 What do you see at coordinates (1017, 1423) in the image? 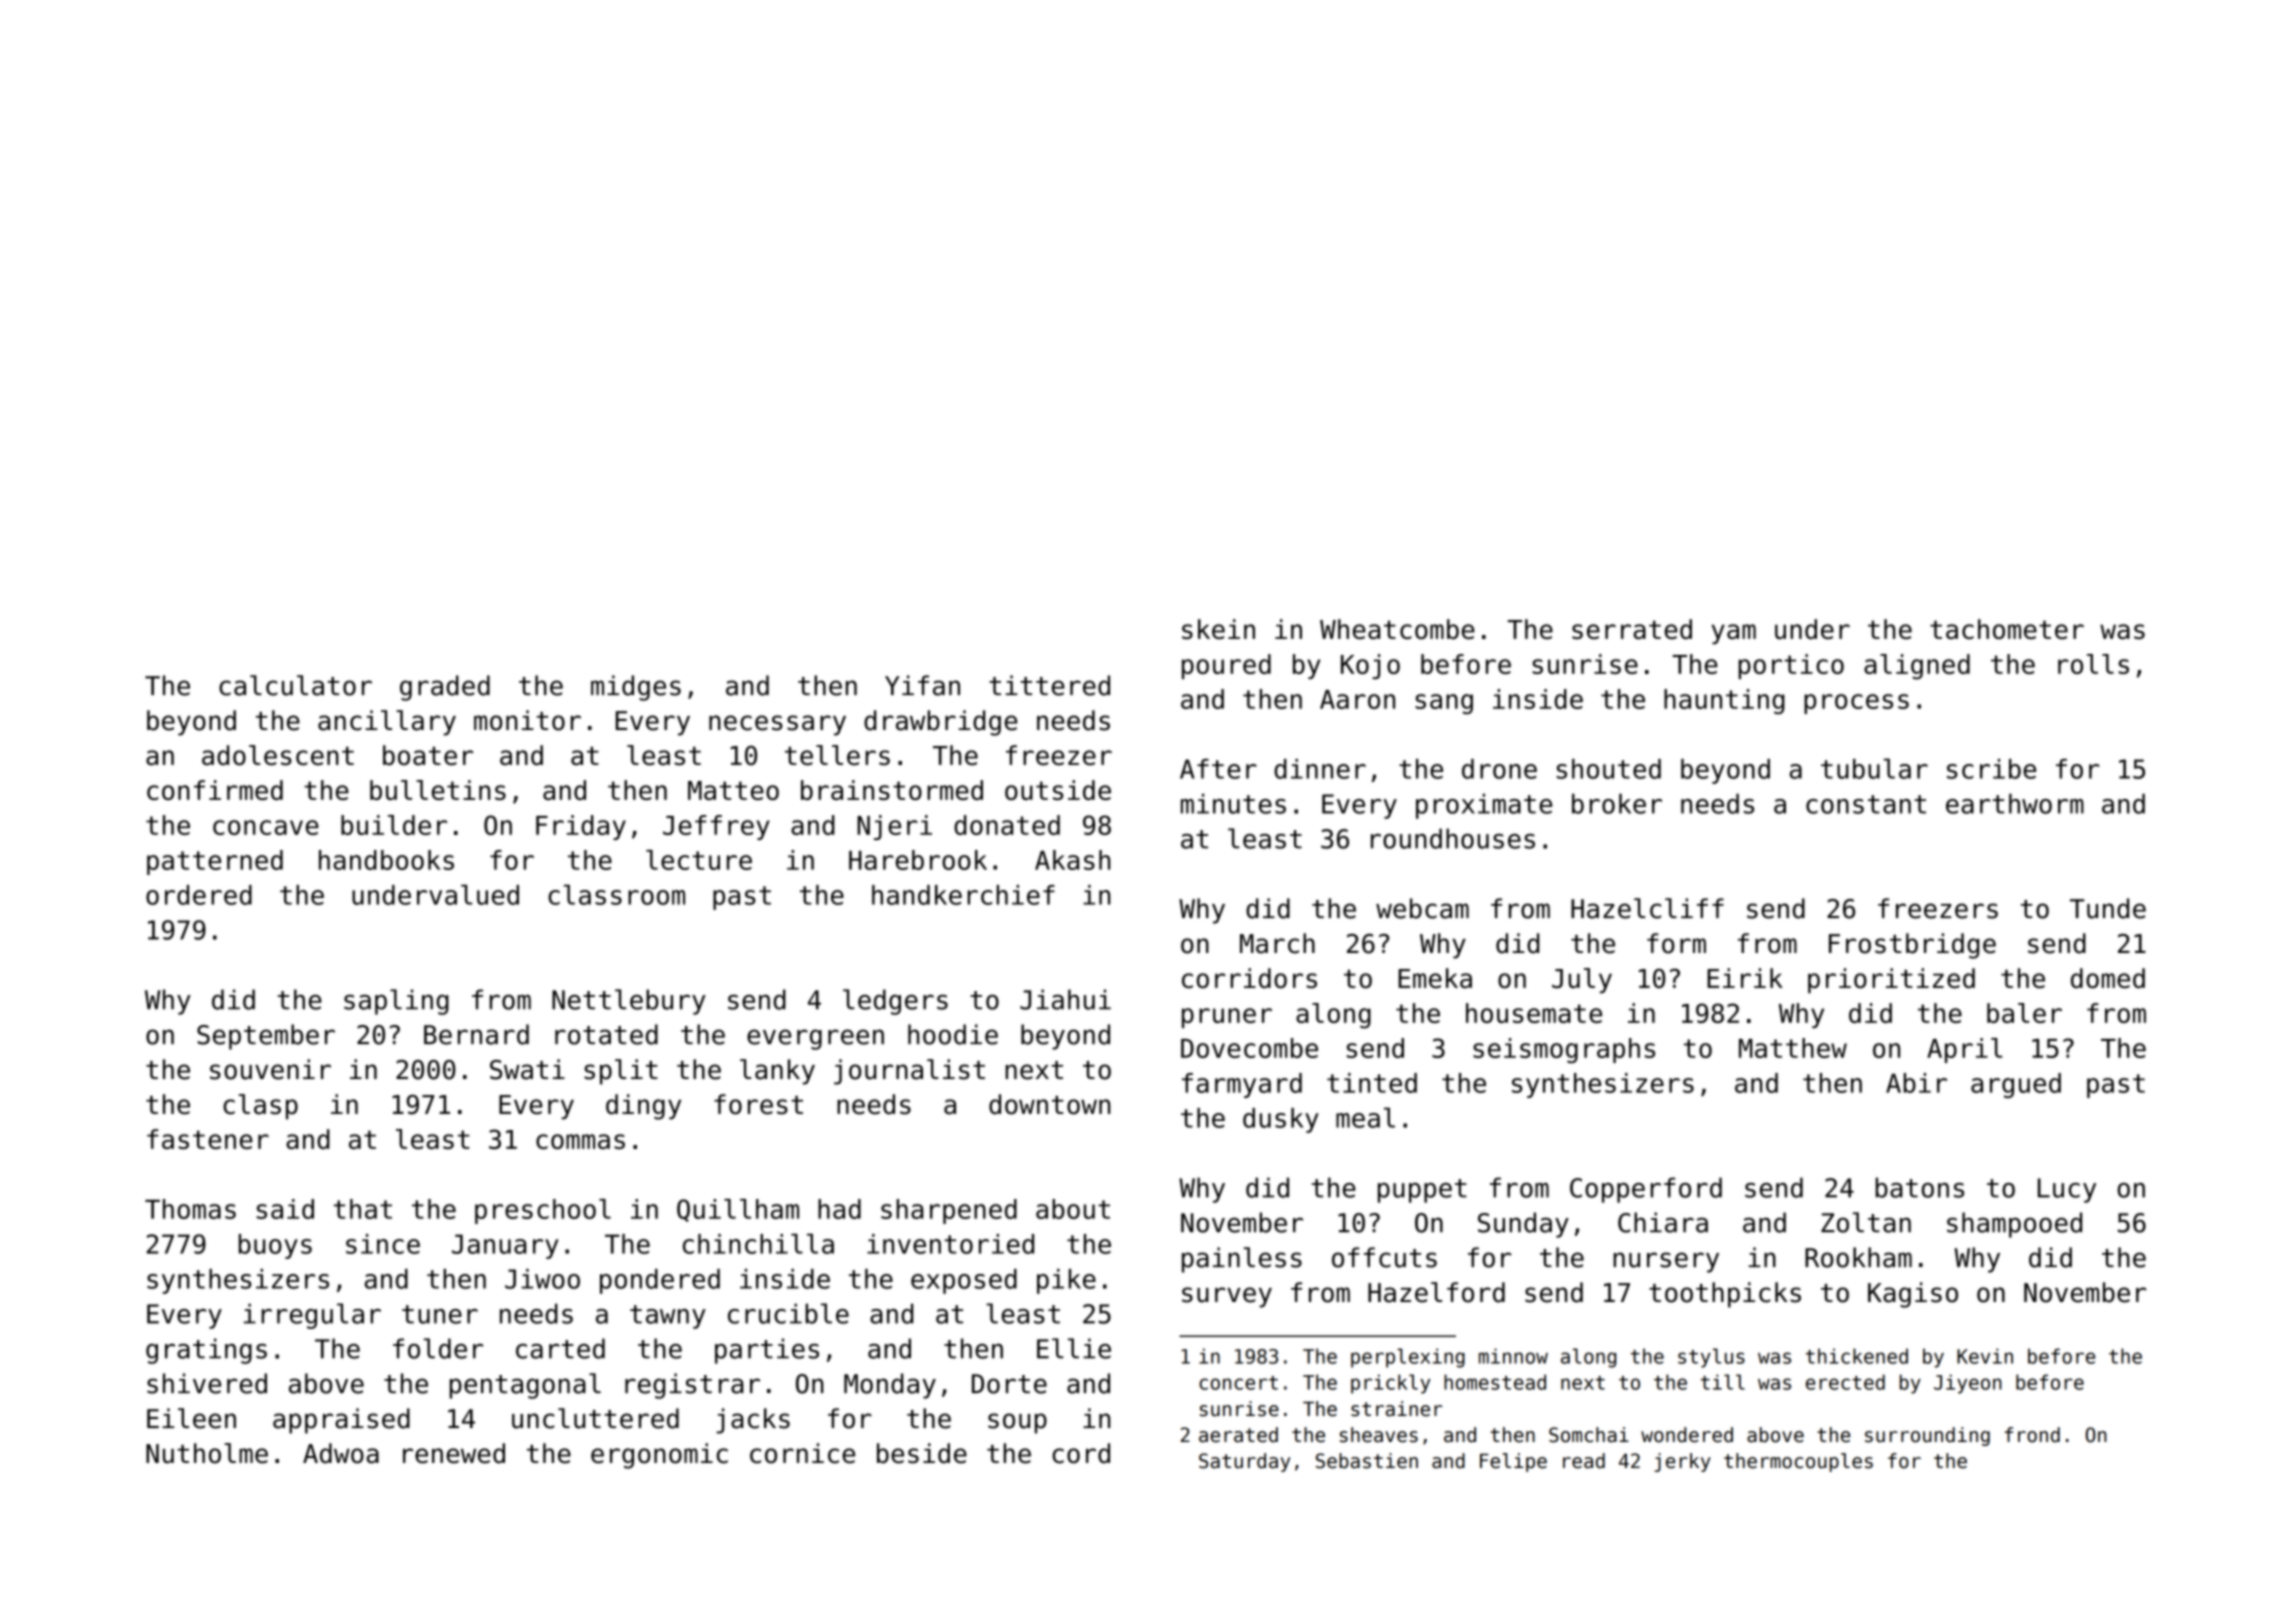
I see `soup` at bounding box center [1017, 1423].
